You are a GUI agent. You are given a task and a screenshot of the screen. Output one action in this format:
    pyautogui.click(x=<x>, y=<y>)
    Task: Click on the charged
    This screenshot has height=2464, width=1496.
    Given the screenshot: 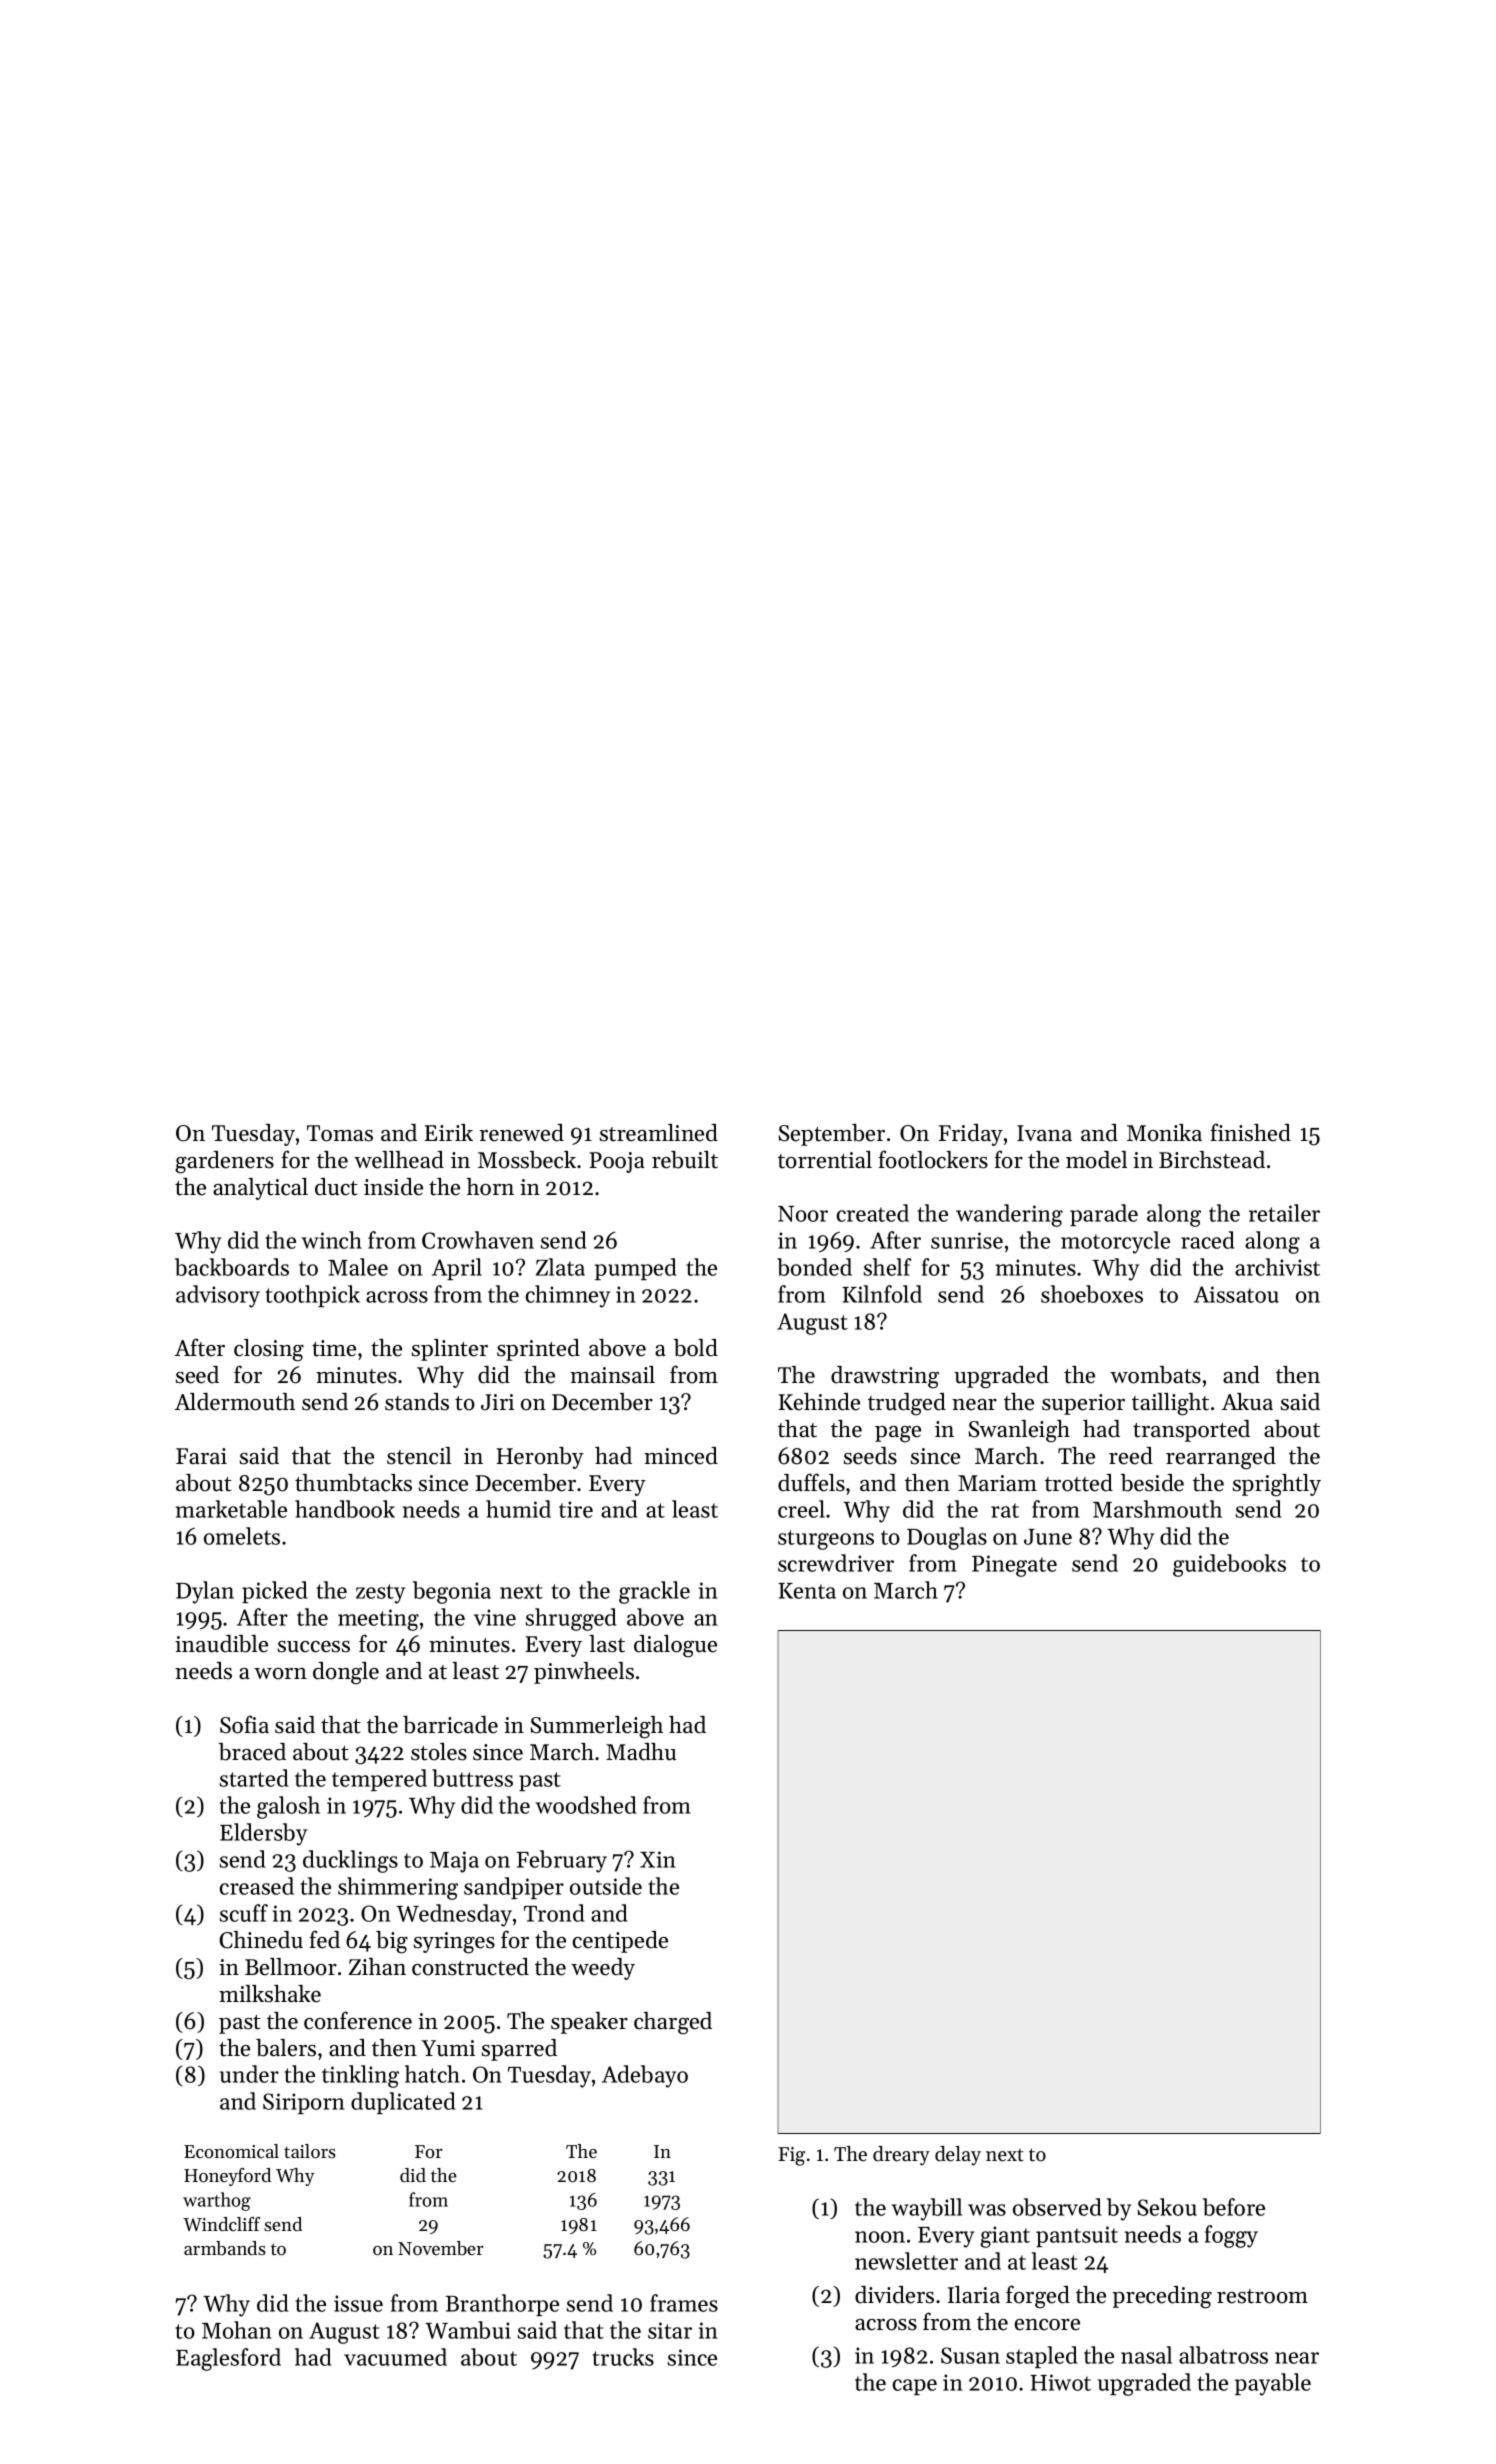 What is the action you would take?
    pyautogui.click(x=673, y=2023)
